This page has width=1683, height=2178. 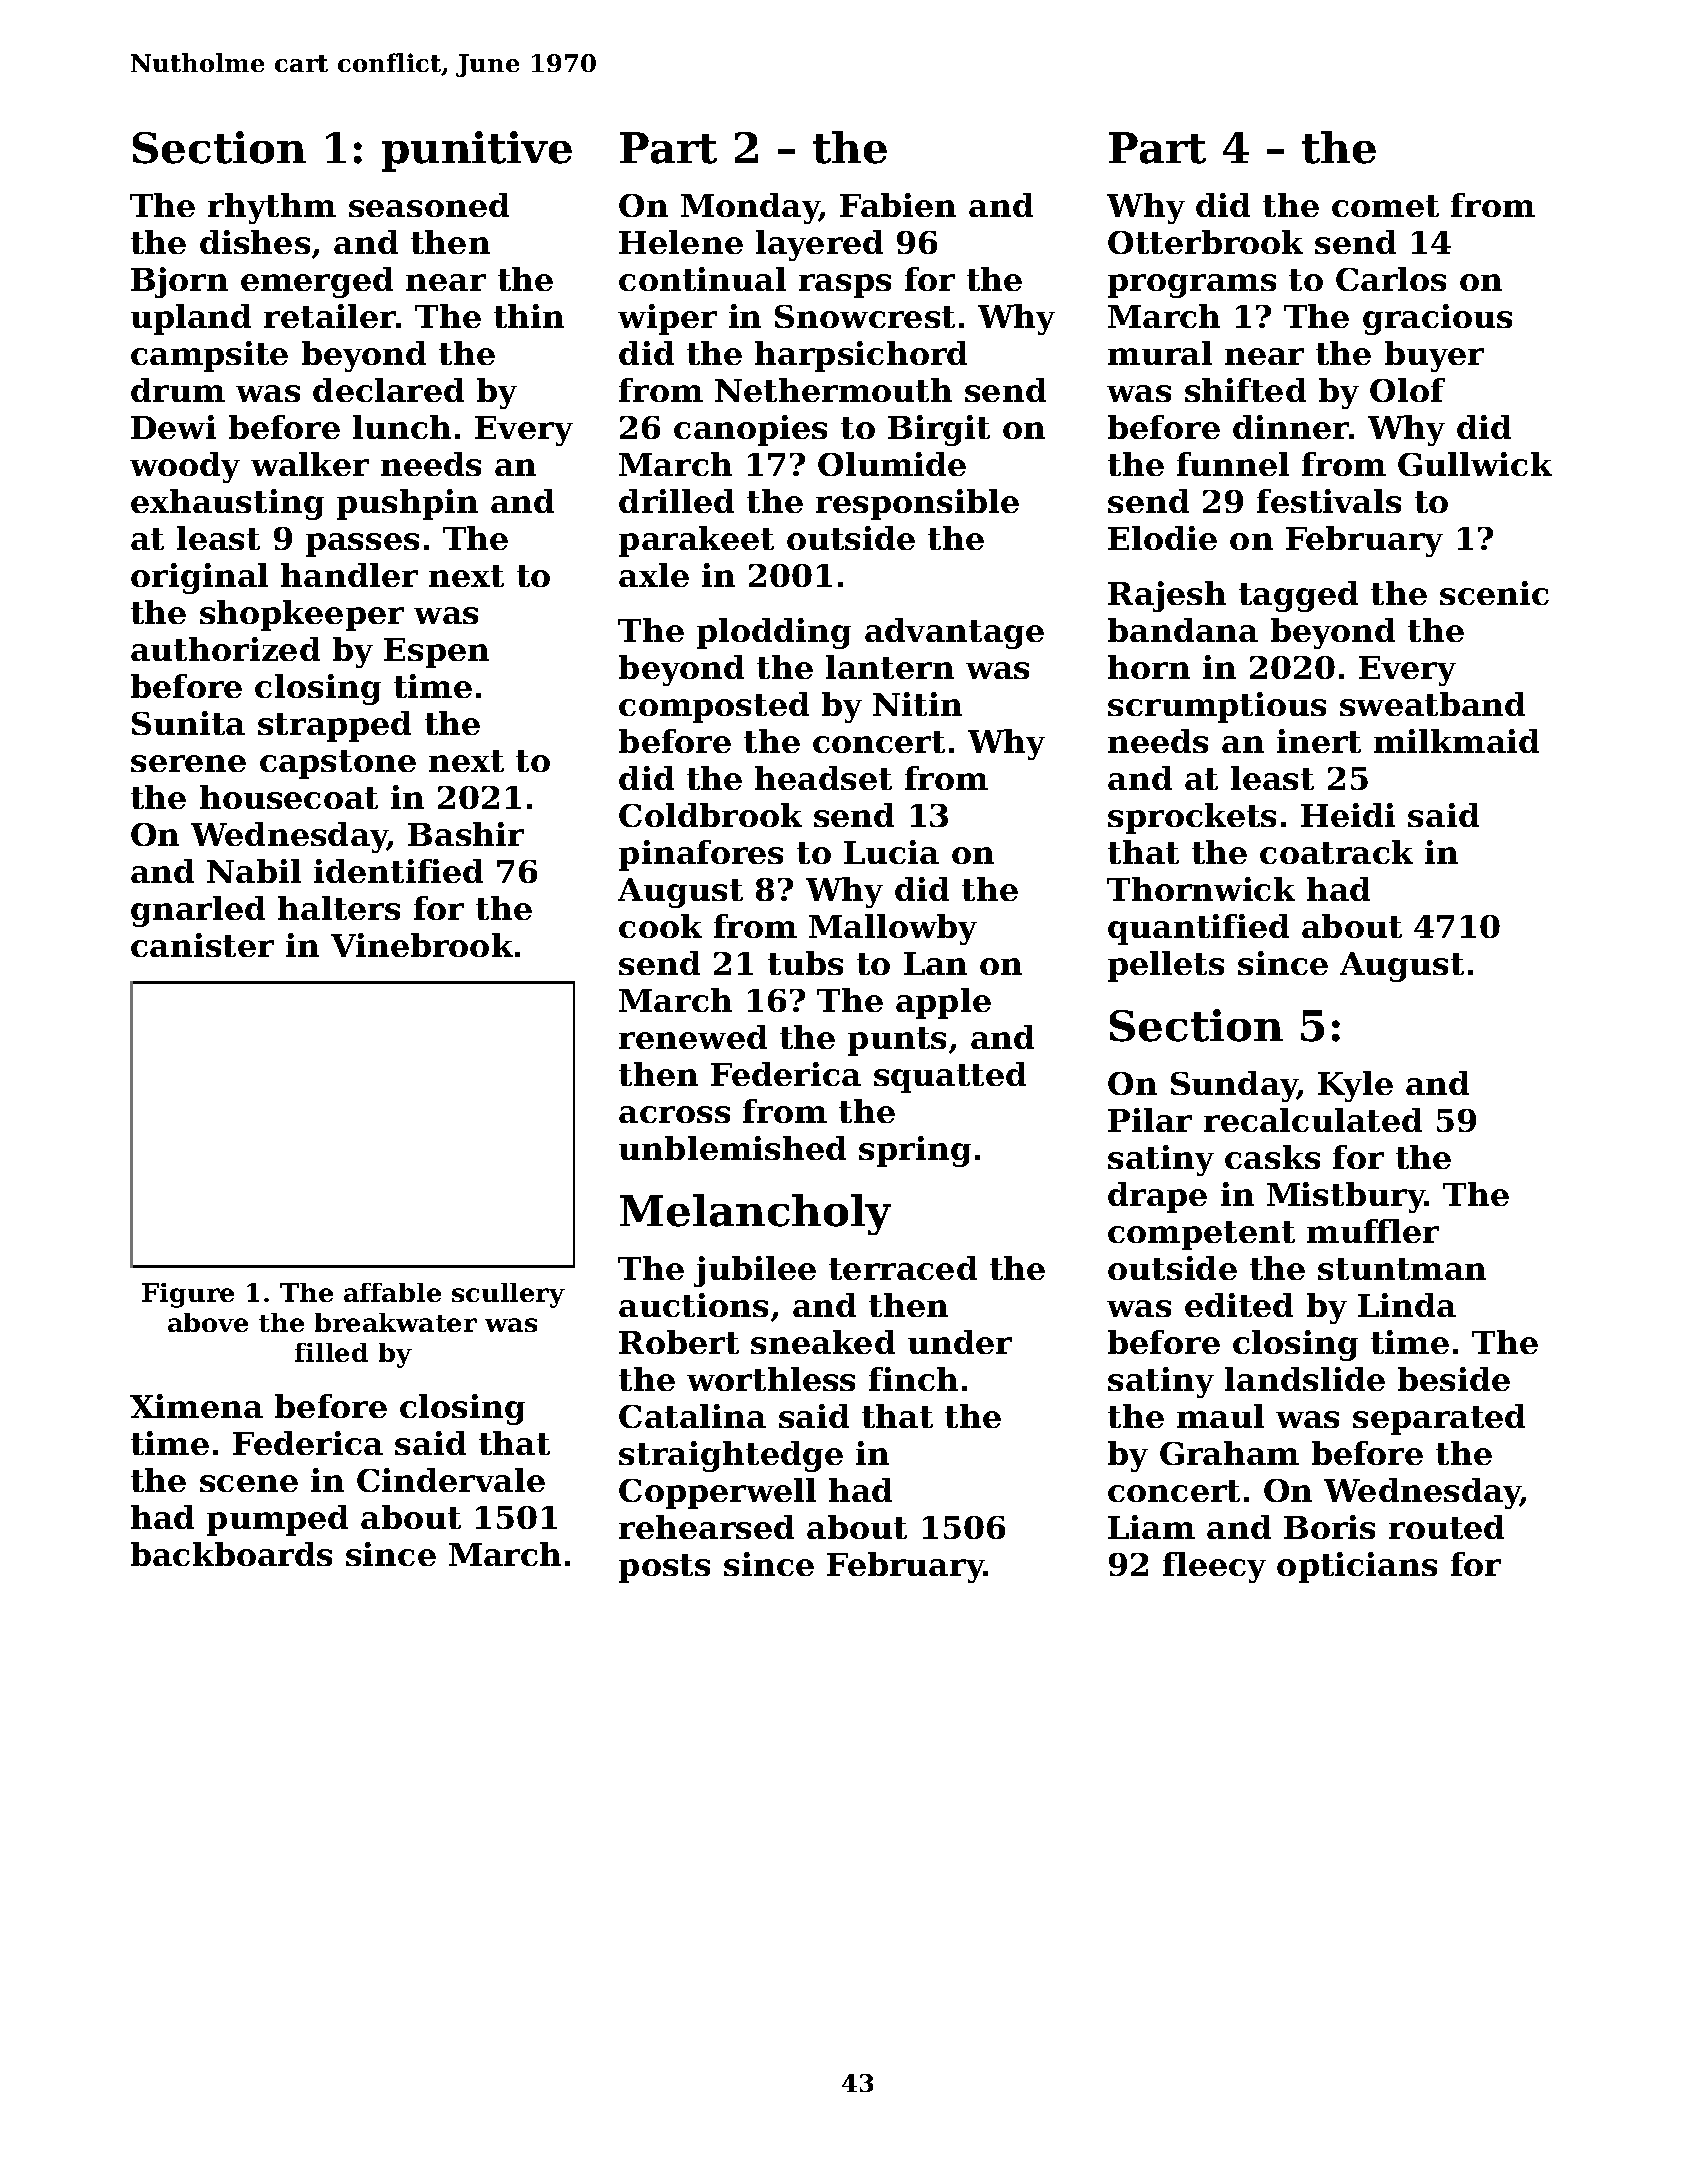 I want to click on rhythm, so click(x=272, y=208).
